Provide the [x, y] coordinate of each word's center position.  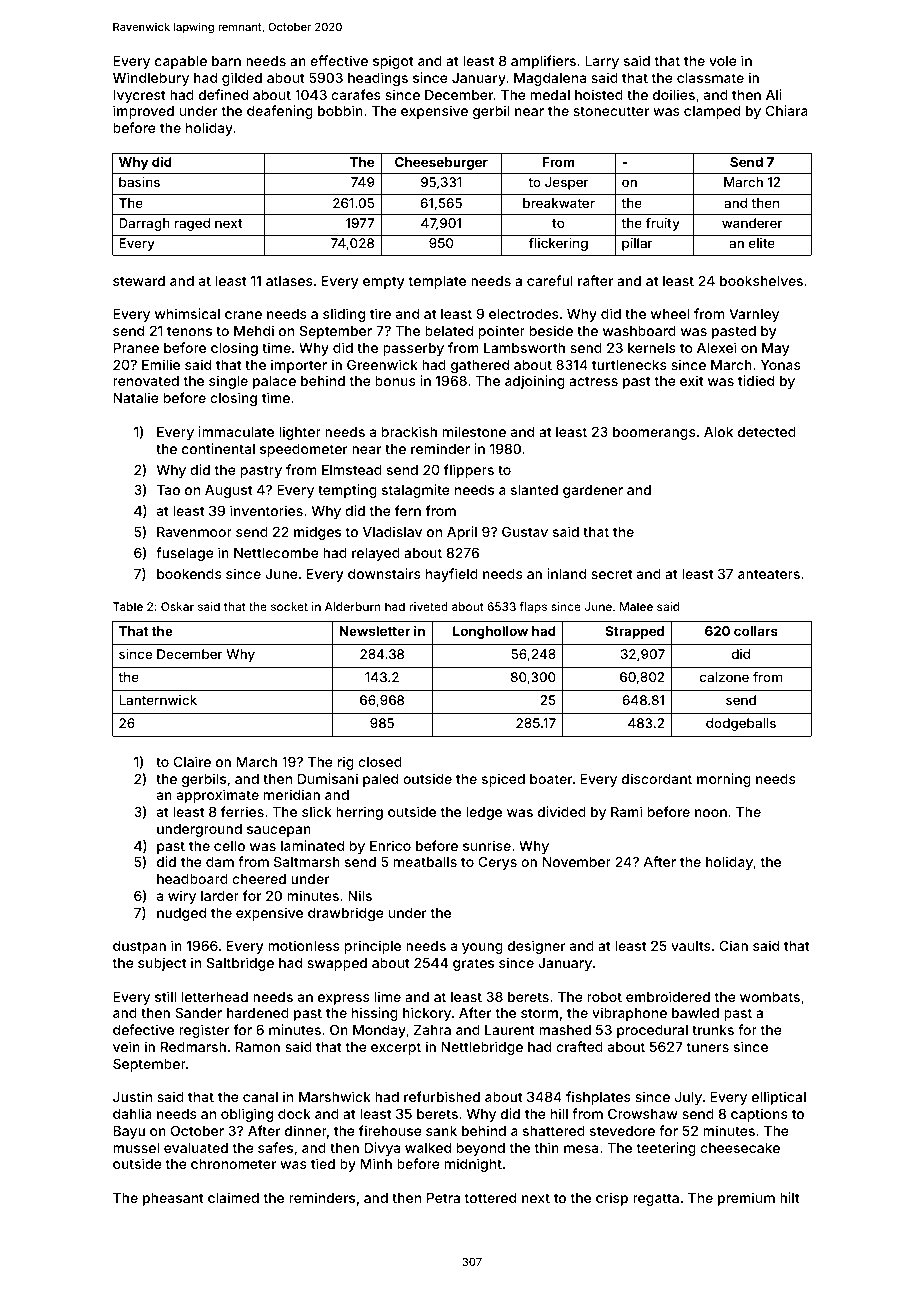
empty [383, 282]
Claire [192, 761]
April [462, 533]
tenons [189, 331]
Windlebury [151, 79]
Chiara [787, 110]
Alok [718, 432]
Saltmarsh [307, 861]
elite [762, 243]
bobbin [340, 110]
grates [473, 964]
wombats [770, 997]
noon [711, 813]
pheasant [173, 1199]
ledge [484, 813]
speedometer [304, 450]
